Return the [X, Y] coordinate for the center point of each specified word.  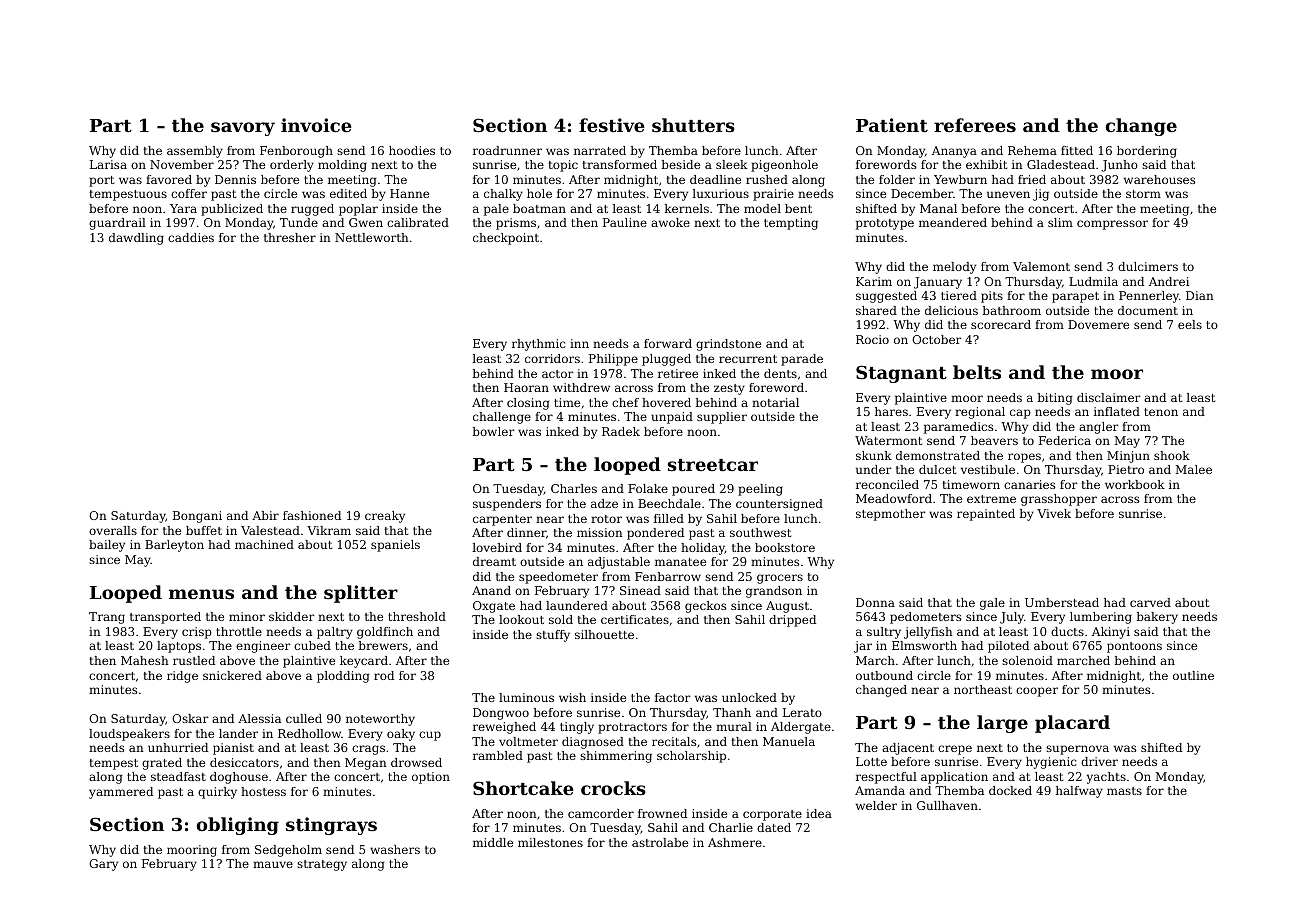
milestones [550, 842]
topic [563, 166]
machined [264, 544]
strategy [322, 865]
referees [975, 125]
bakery [1157, 618]
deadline [715, 179]
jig [1041, 195]
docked [1010, 790]
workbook [1135, 484]
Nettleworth [372, 237]
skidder [292, 616]
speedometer [558, 578]
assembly [195, 152]
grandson [774, 592]
